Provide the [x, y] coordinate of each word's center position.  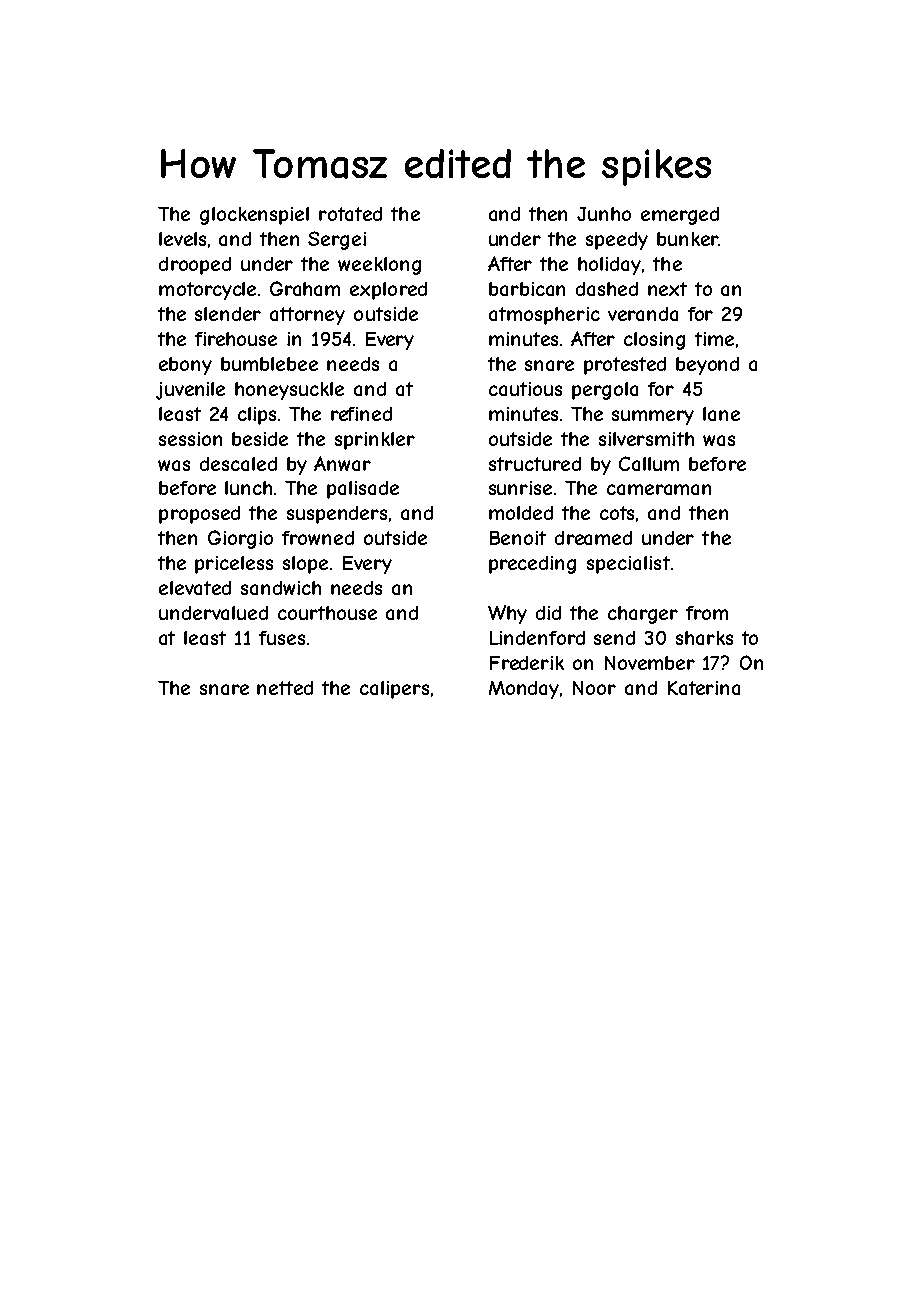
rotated [350, 214]
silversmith [646, 439]
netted [285, 688]
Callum [649, 463]
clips [257, 416]
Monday [524, 690]
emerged [680, 216]
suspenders [337, 515]
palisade [363, 490]
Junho [604, 214]
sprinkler [375, 441]
